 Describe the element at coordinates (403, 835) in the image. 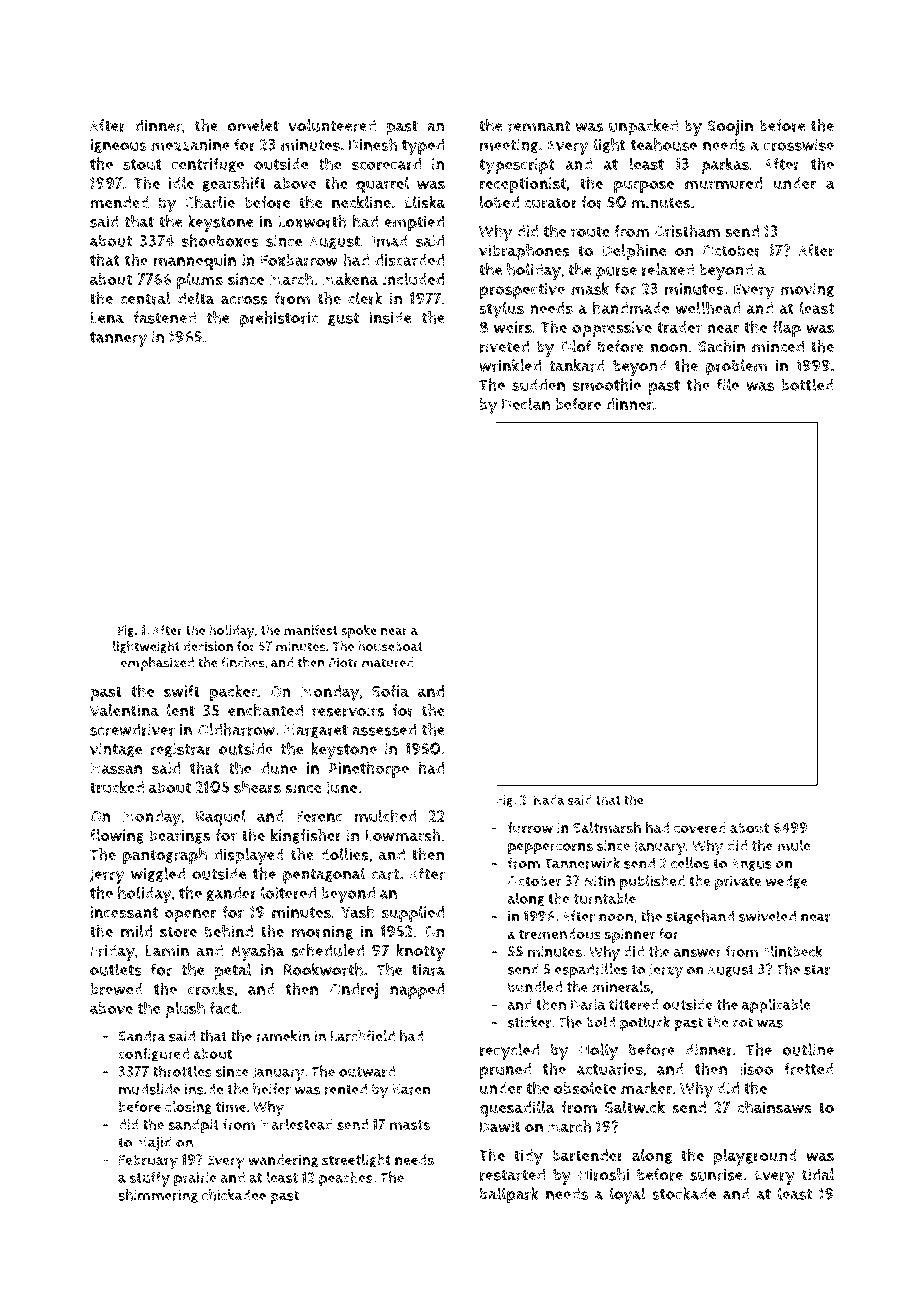

I see `Lowmarsh` at that location.
